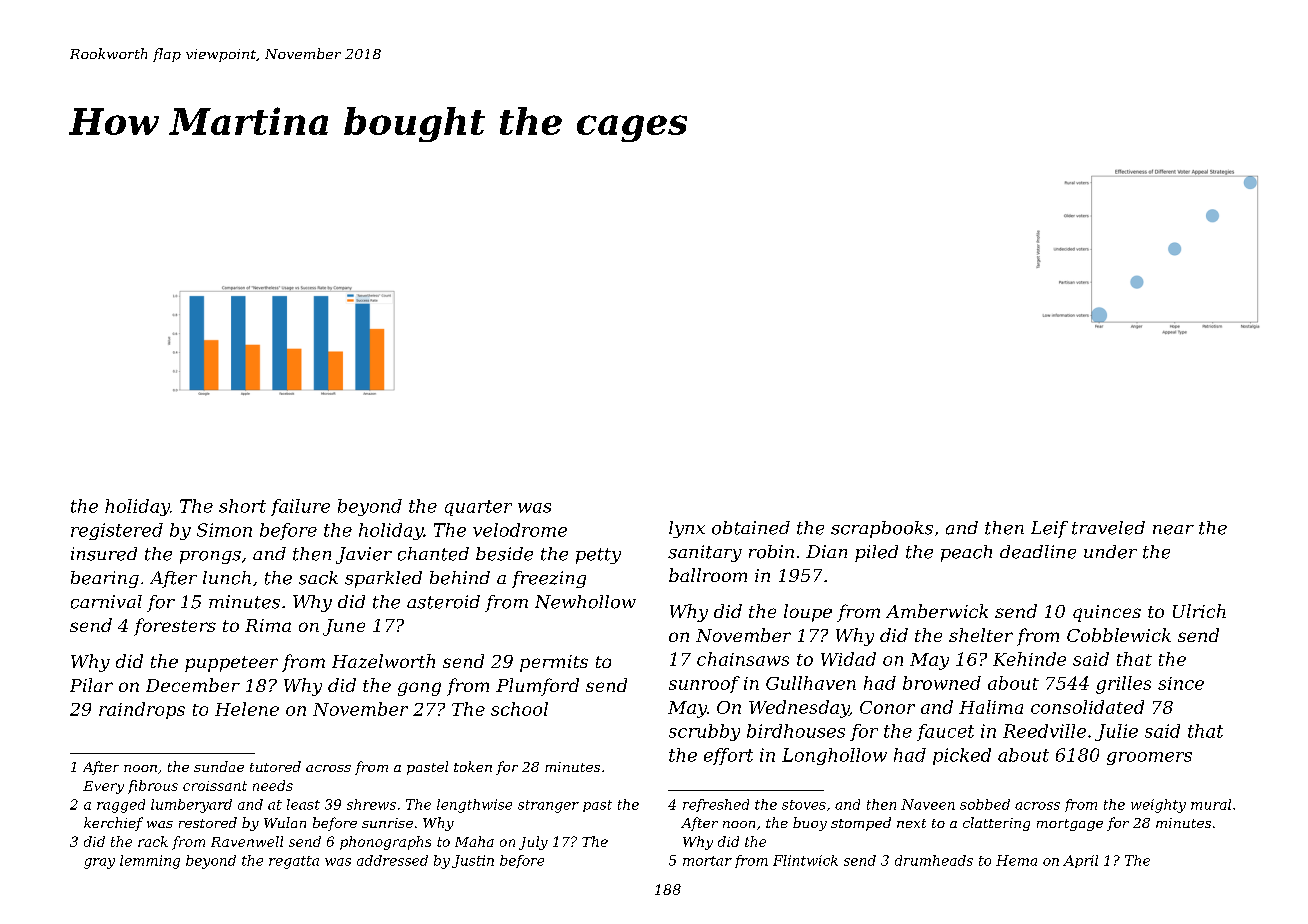 Image resolution: width=1308 pixels, height=924 pixels. What do you see at coordinates (478, 508) in the screenshot?
I see `quarter` at bounding box center [478, 508].
